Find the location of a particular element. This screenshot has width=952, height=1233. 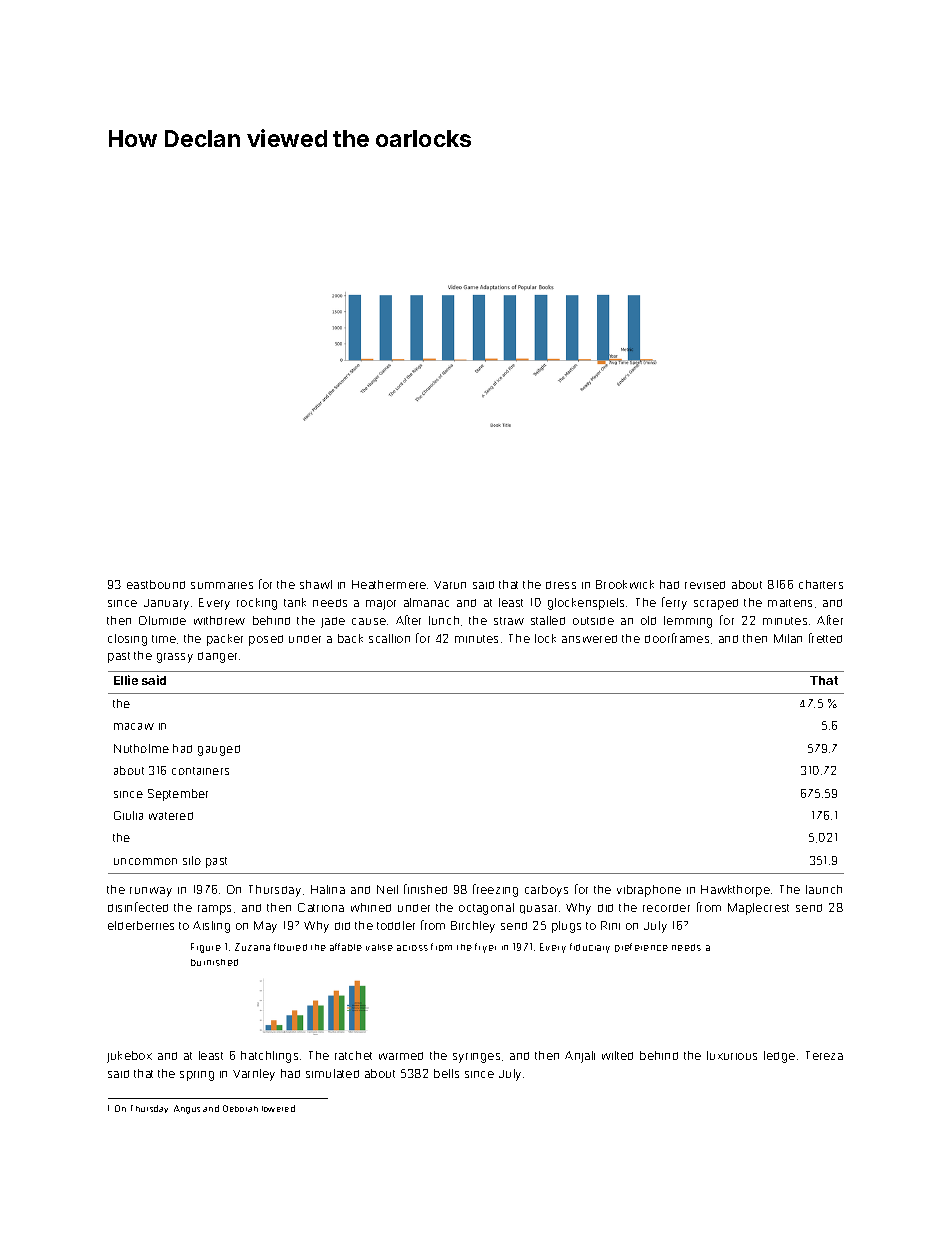

dress is located at coordinates (561, 585).
